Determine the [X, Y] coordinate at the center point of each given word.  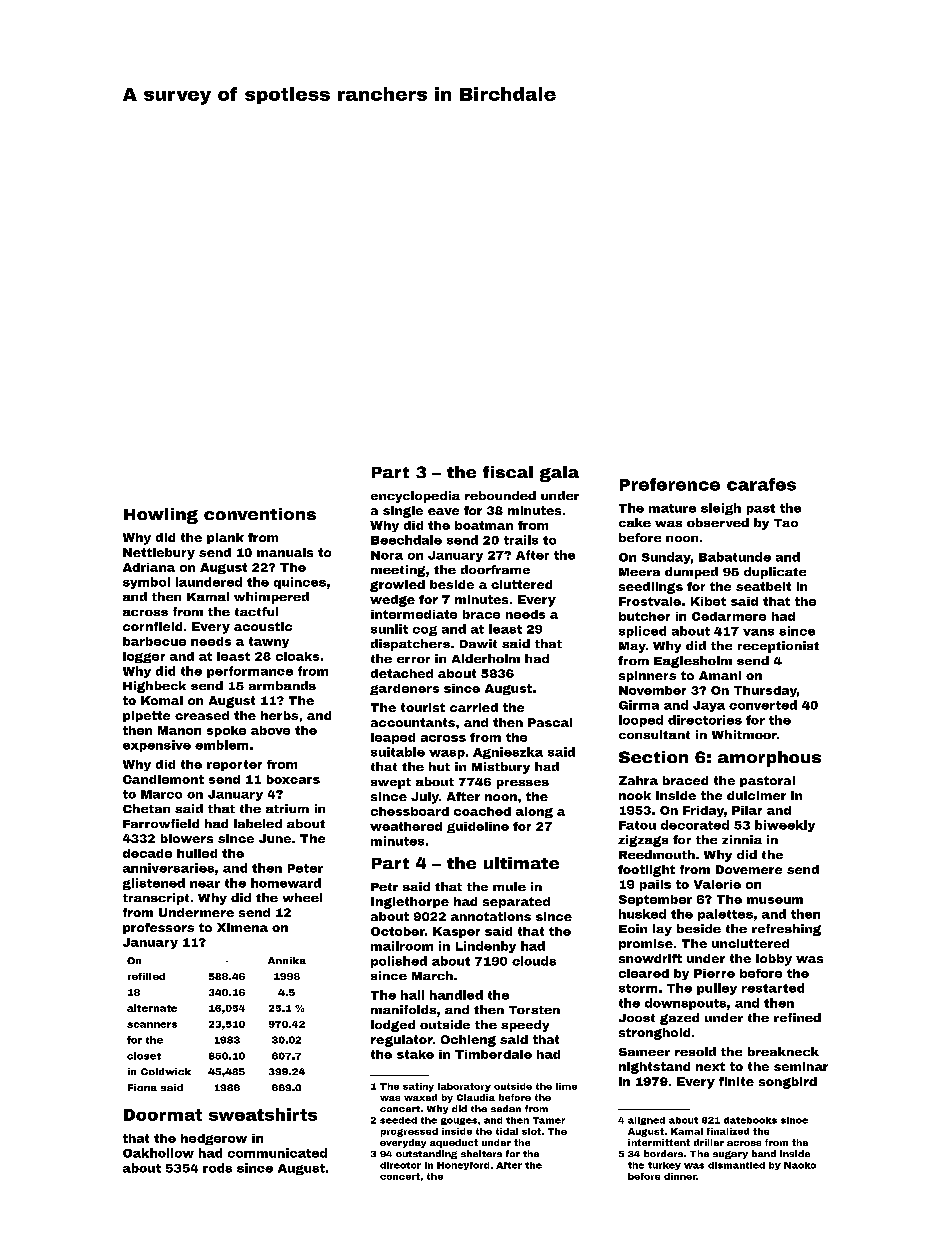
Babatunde [735, 557]
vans [758, 632]
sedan [506, 1108]
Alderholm [486, 658]
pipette [146, 716]
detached [402, 673]
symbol [146, 583]
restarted [773, 988]
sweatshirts [263, 1114]
